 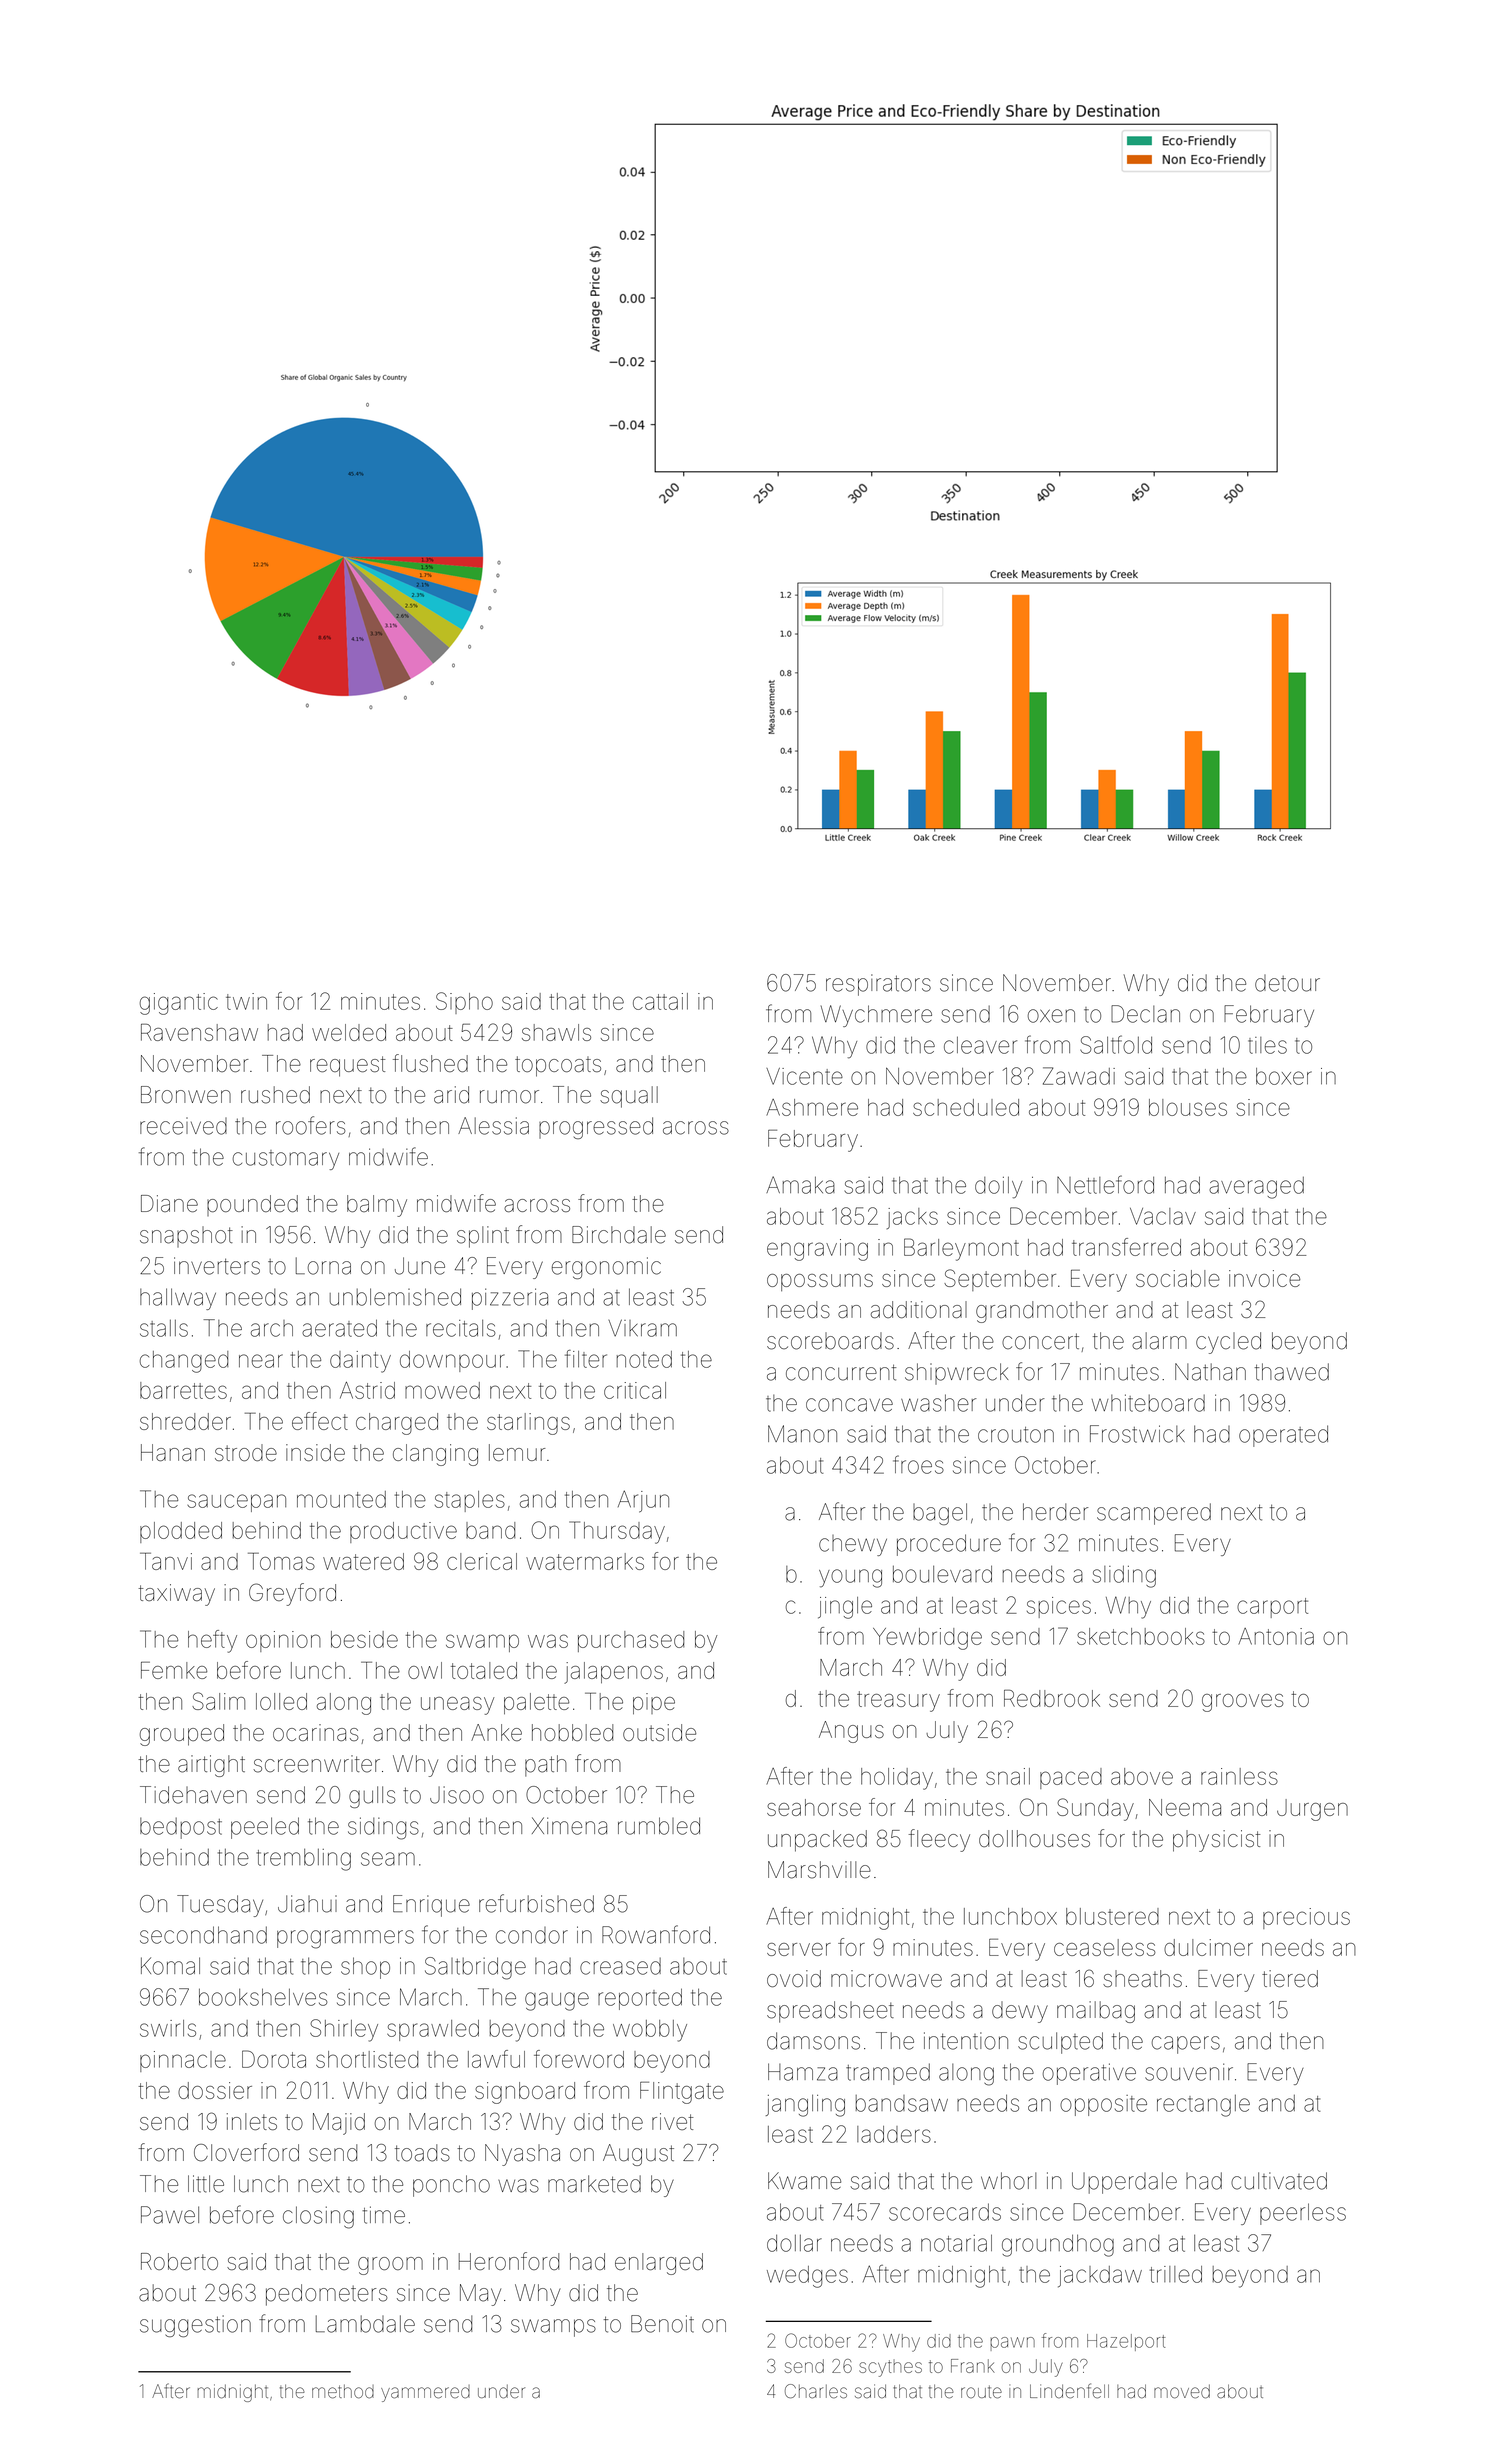 What do you see at coordinates (246, 2152) in the screenshot?
I see `Cloverford` at bounding box center [246, 2152].
